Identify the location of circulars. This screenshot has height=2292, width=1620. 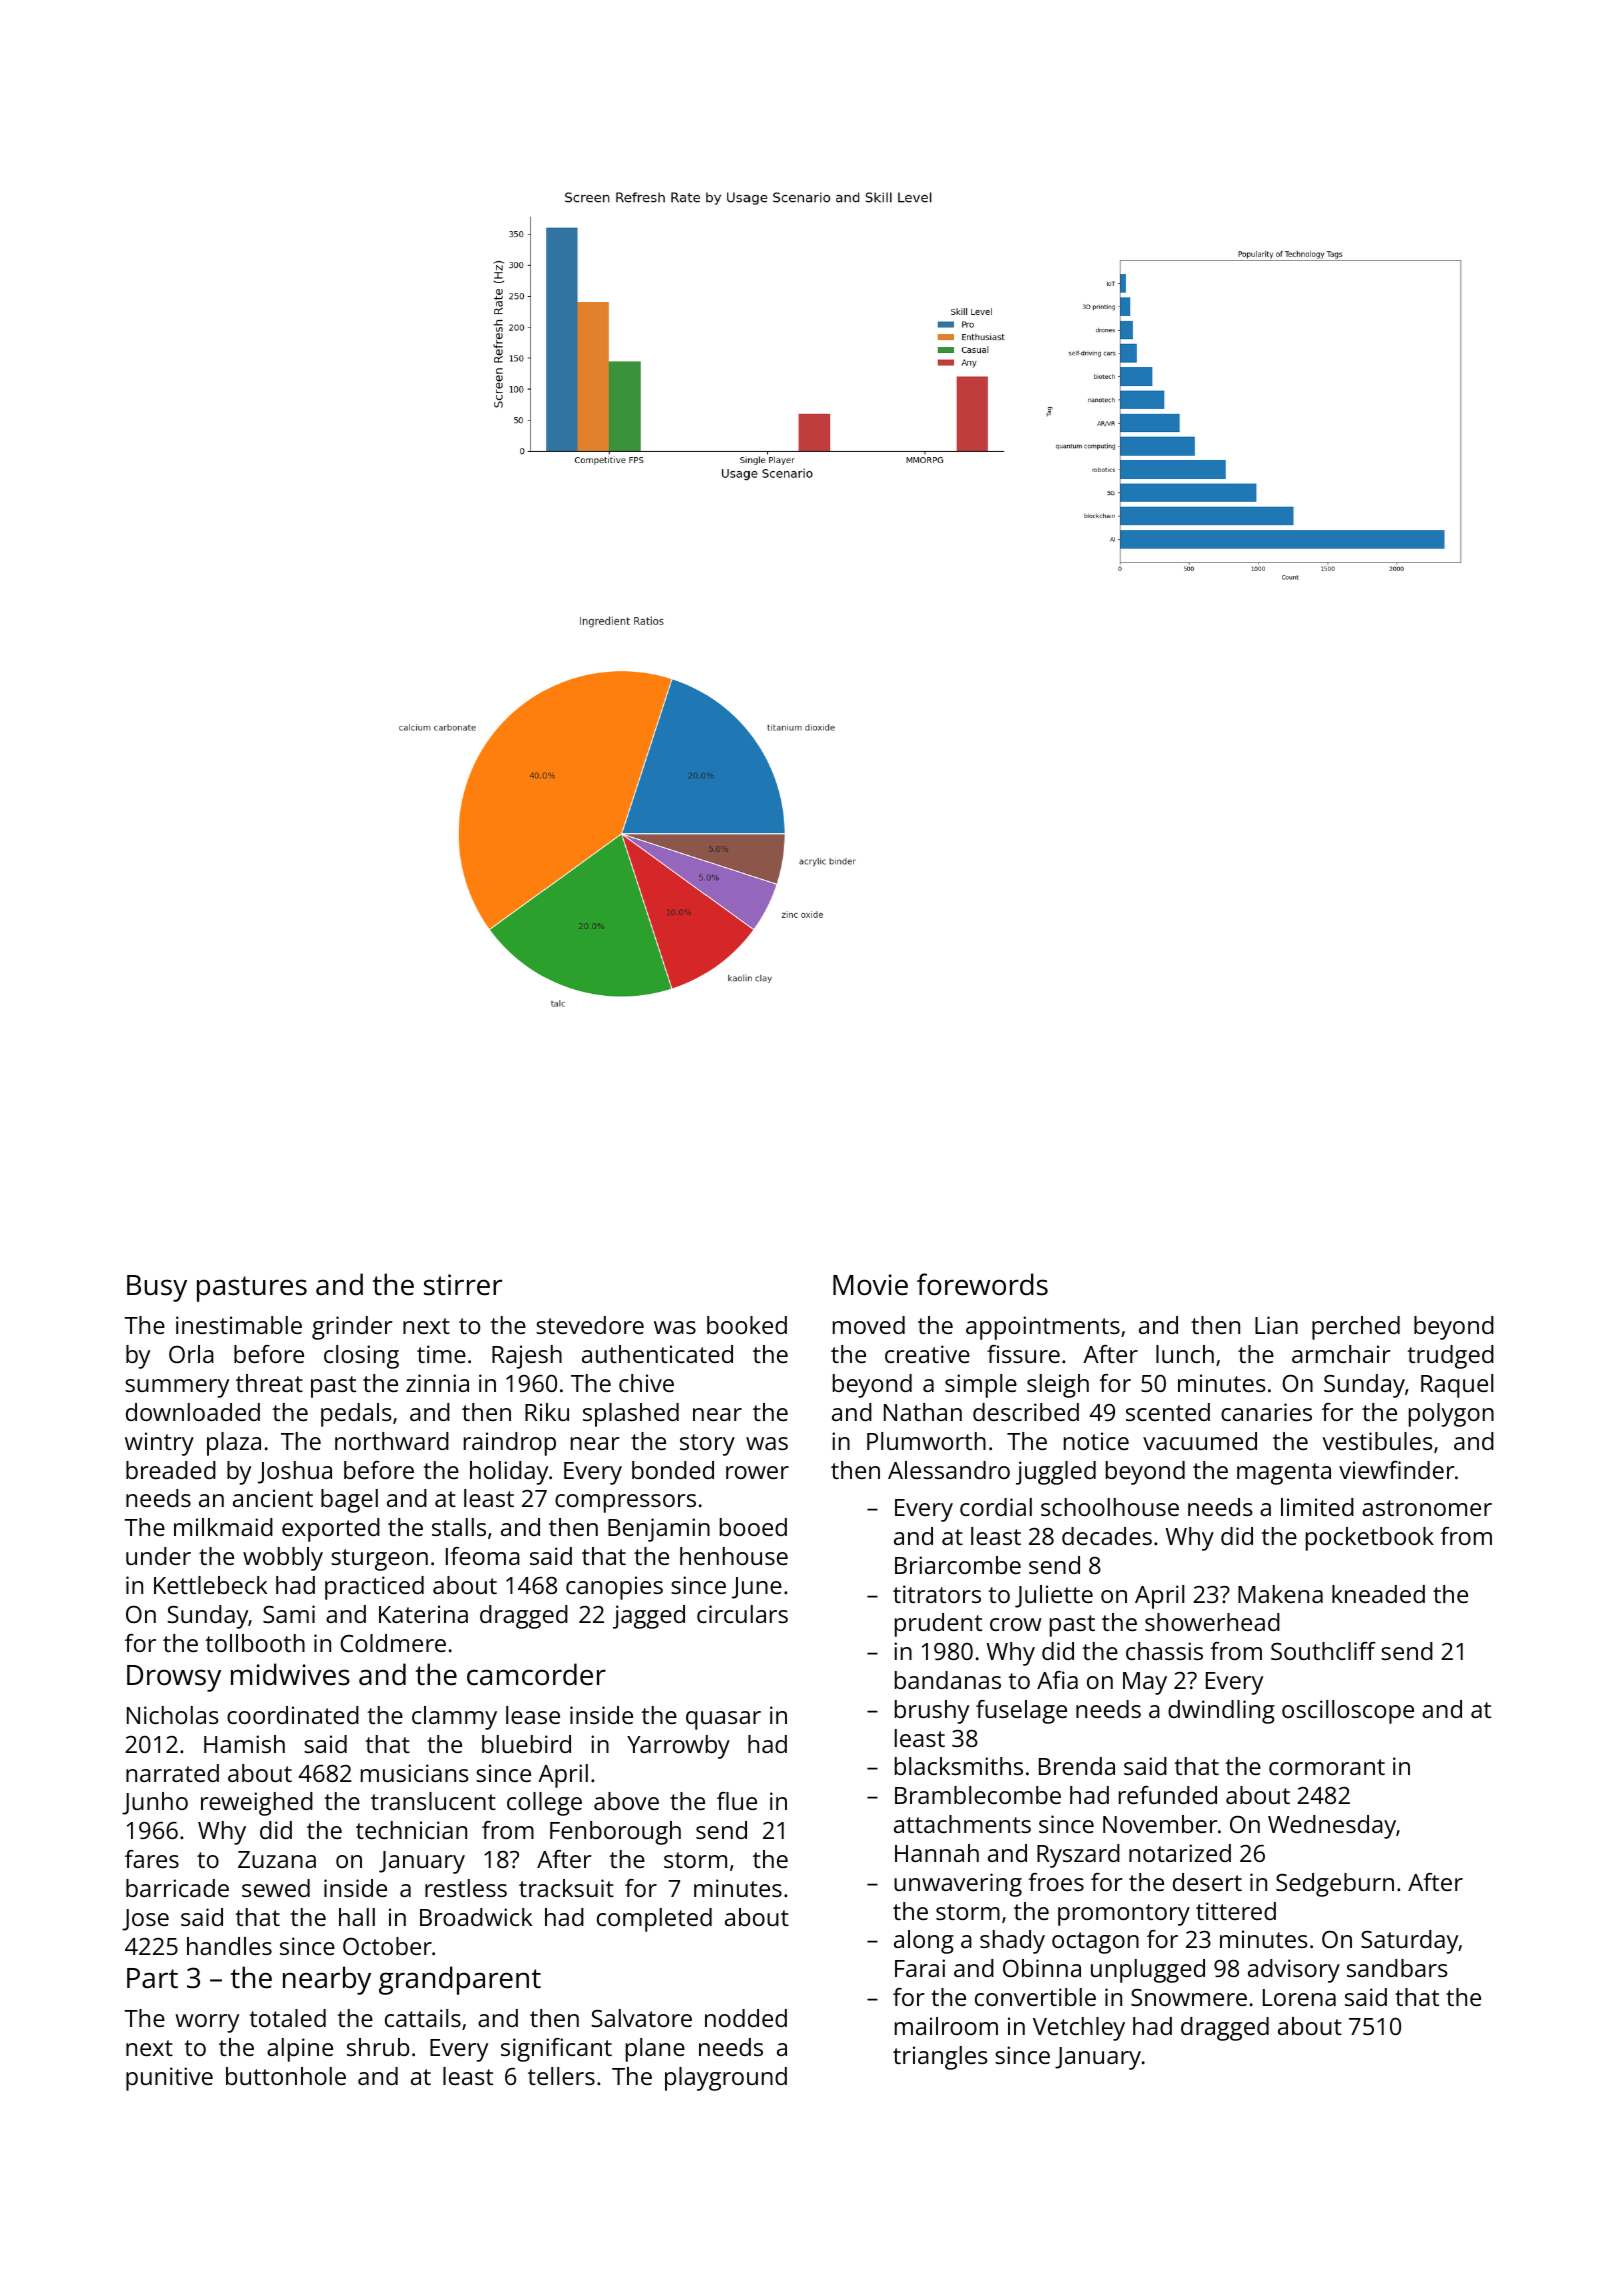
(742, 1614).
